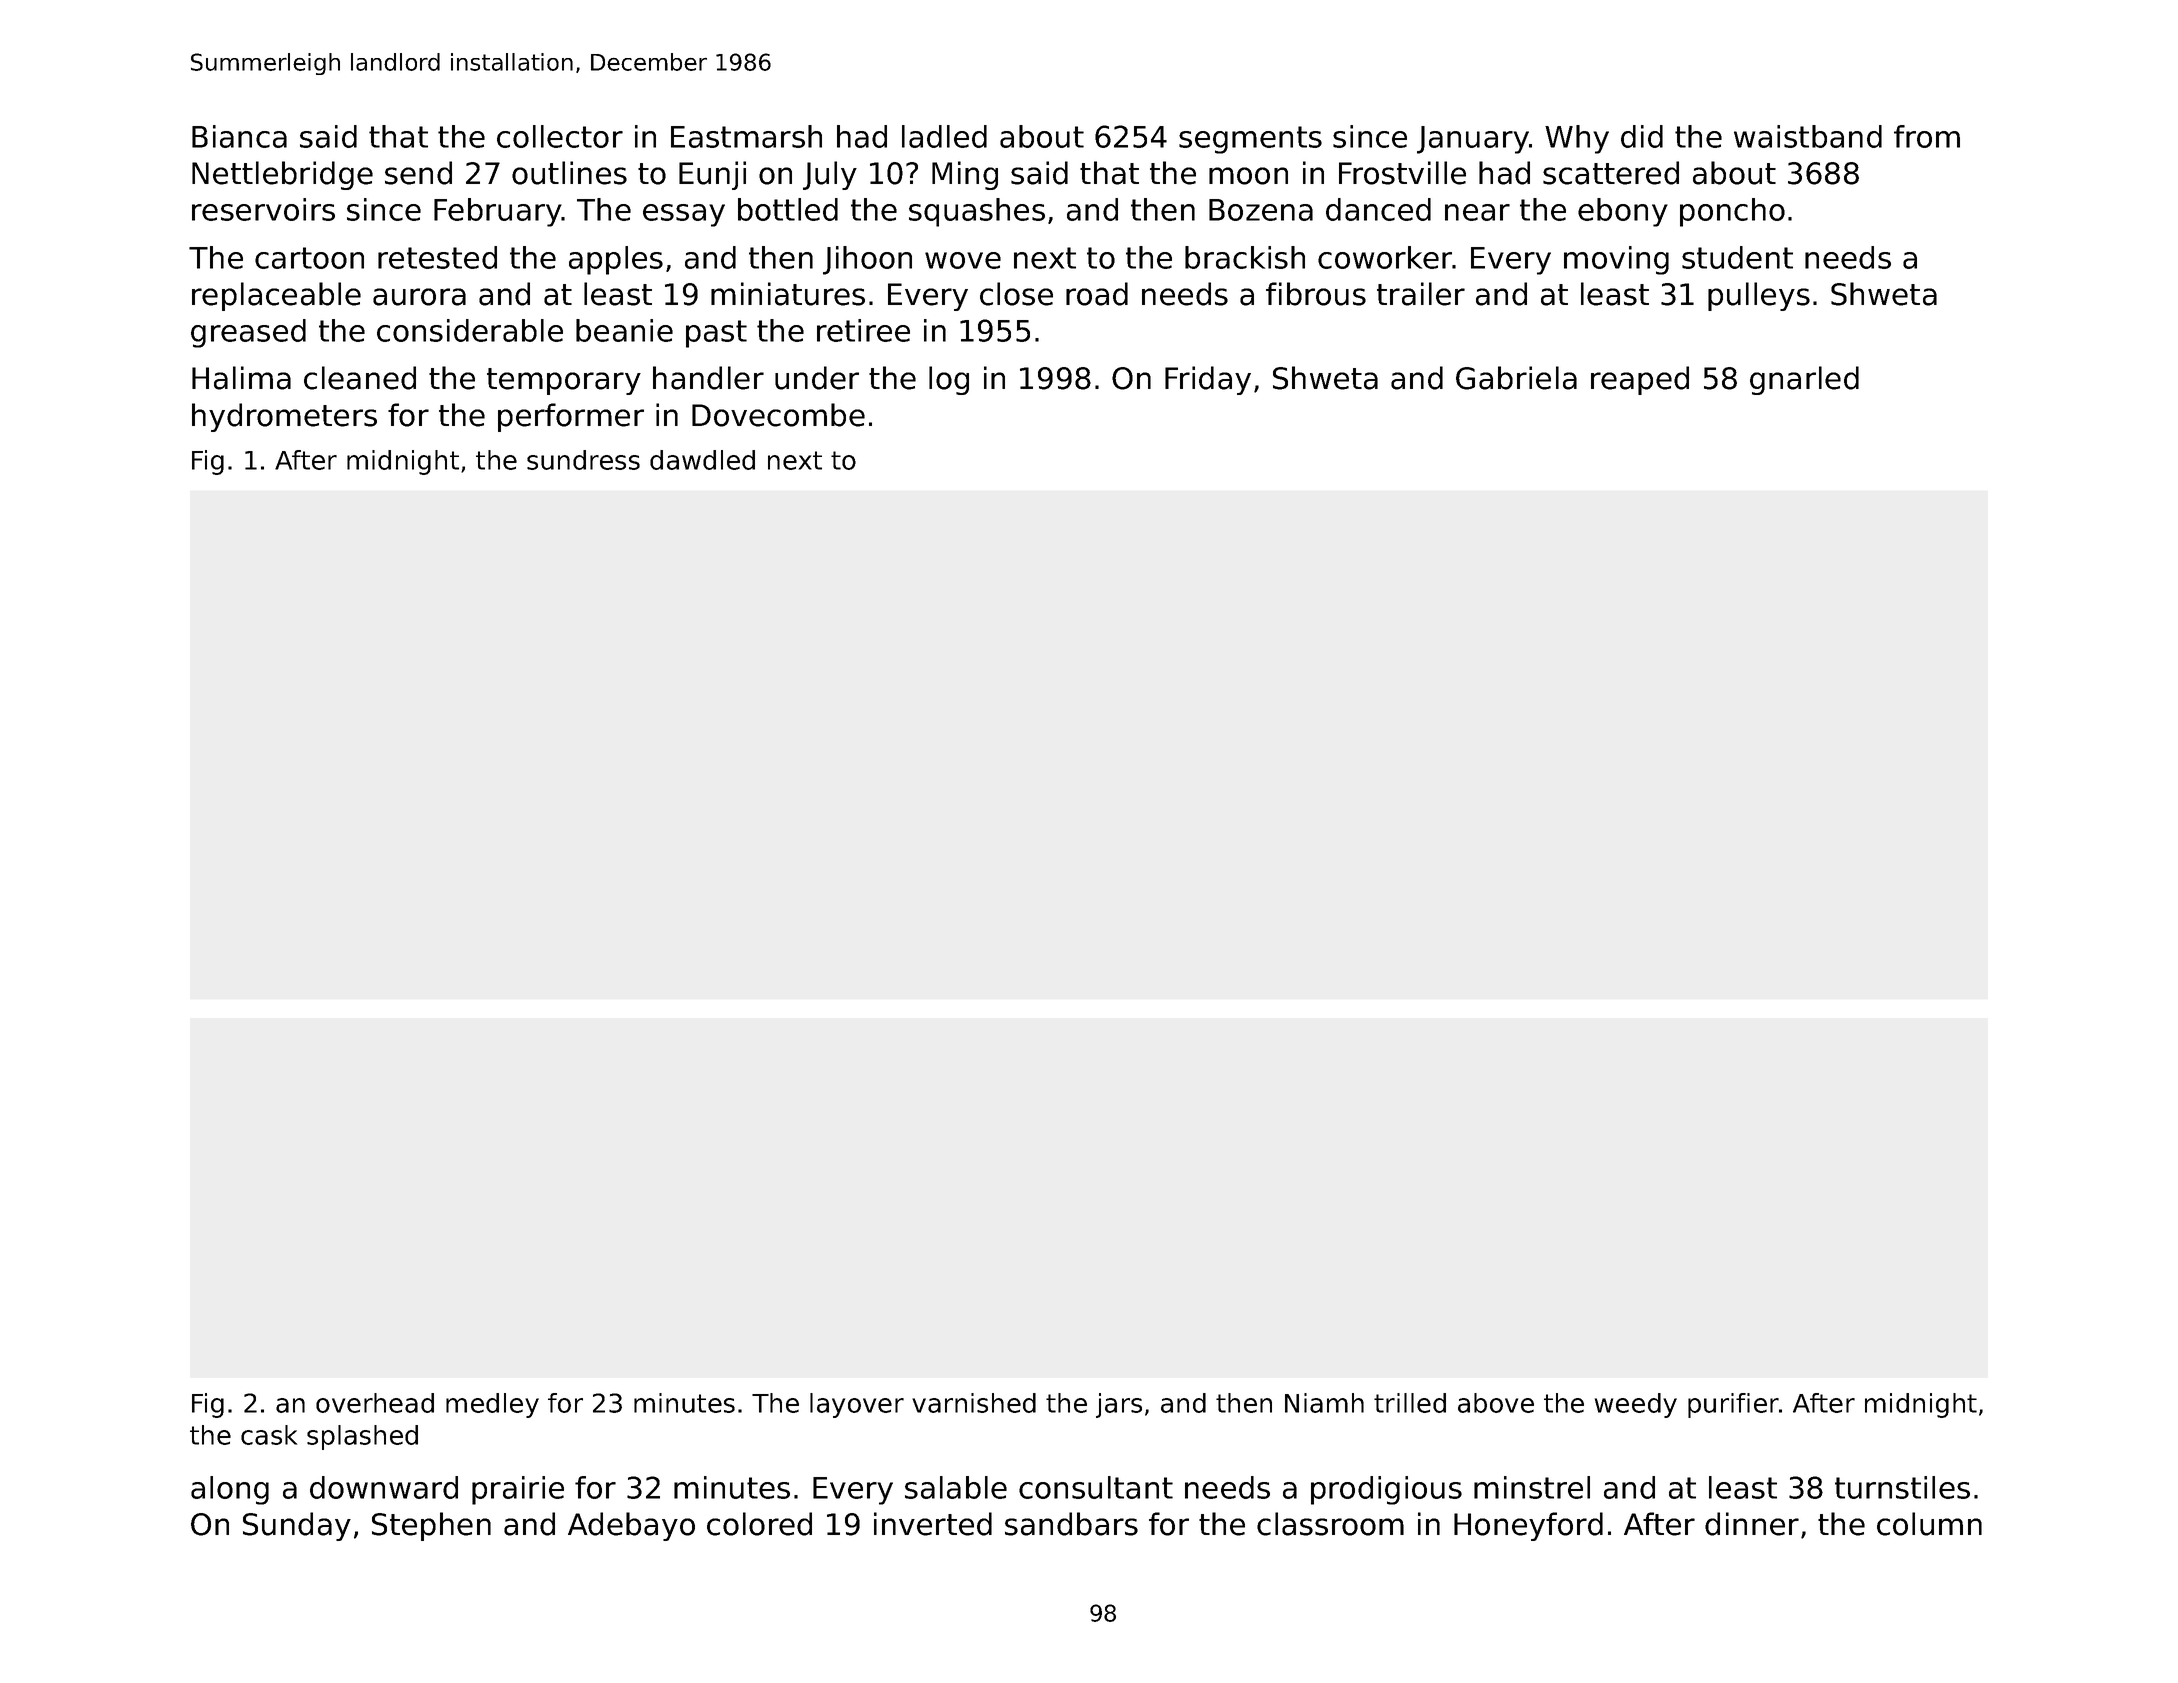 The image size is (2178, 1683). Describe the element at coordinates (431, 1526) in the screenshot. I see `Stephen` at that location.
